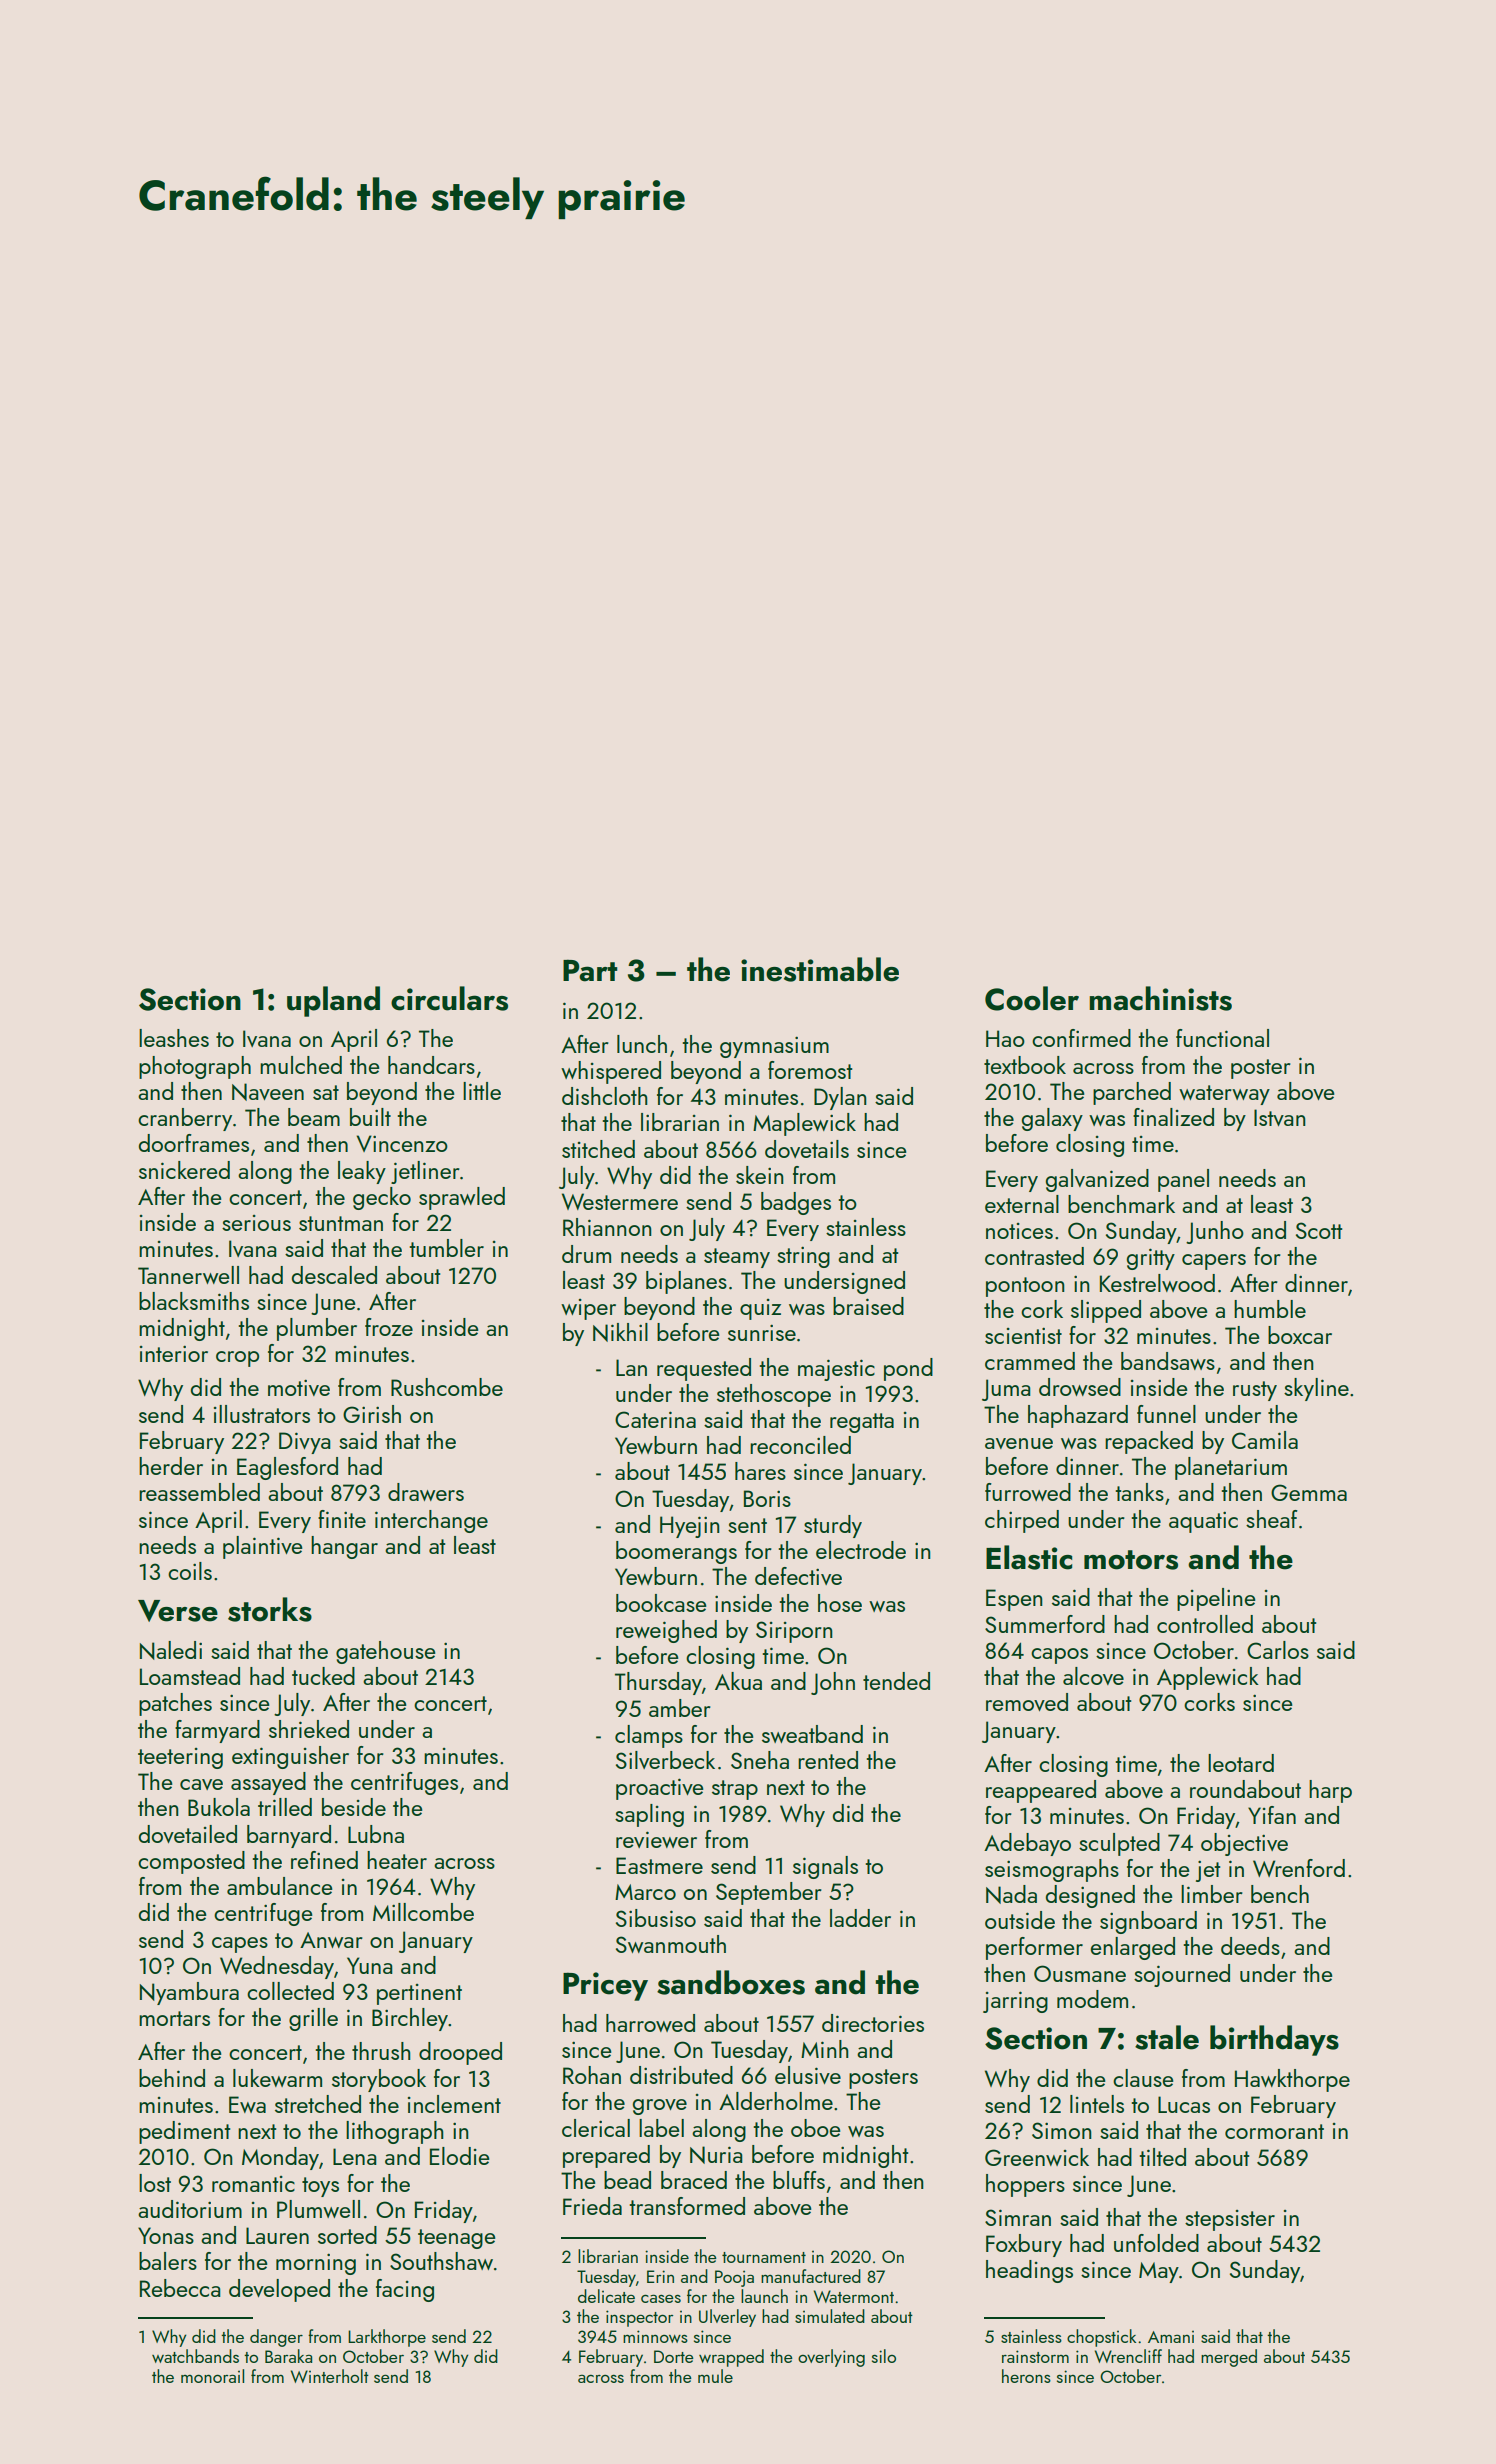 The image size is (1496, 2464). What do you see at coordinates (810, 1070) in the page?
I see `foremost` at bounding box center [810, 1070].
